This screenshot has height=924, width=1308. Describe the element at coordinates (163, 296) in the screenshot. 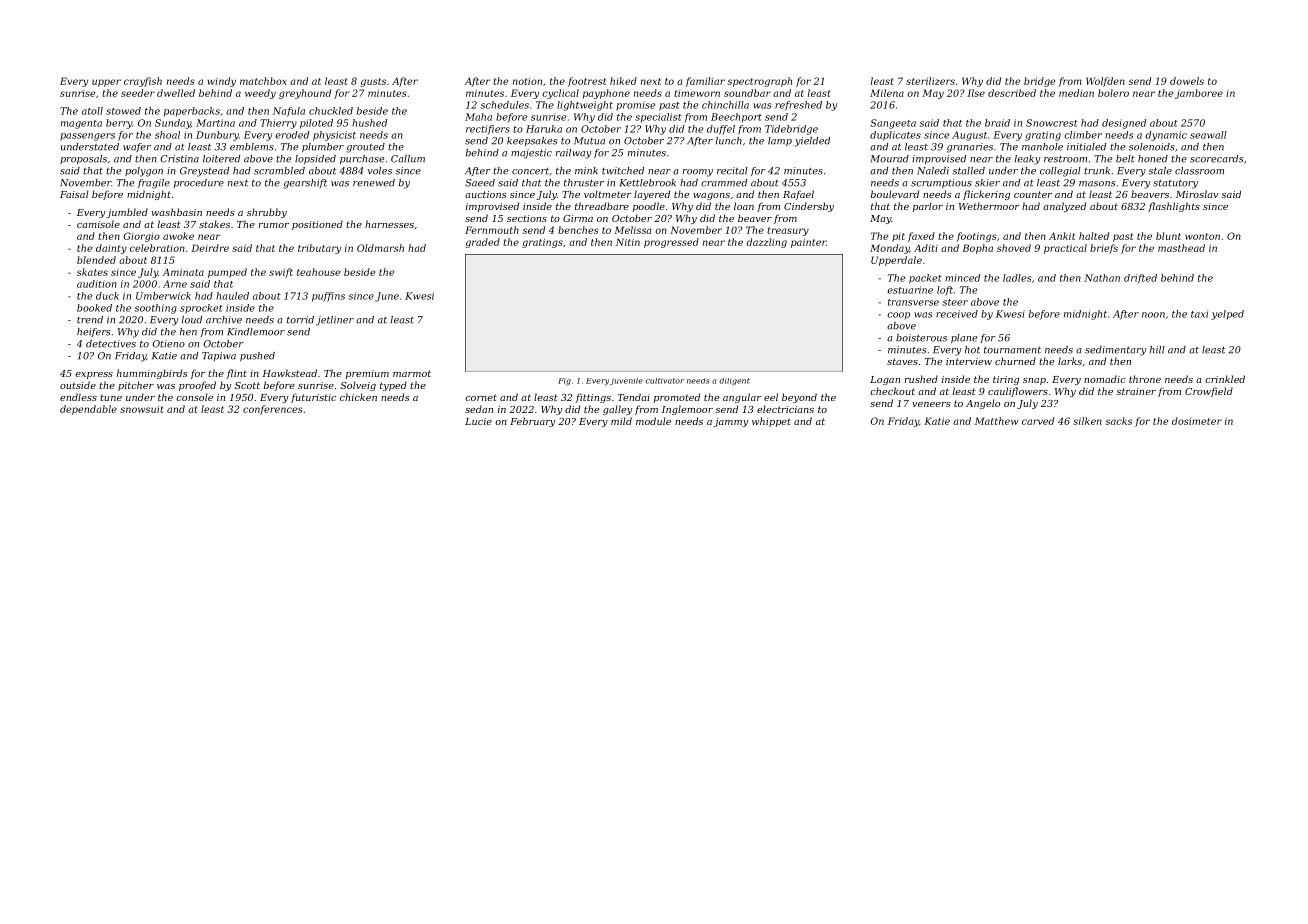

I see `Umberwick` at that location.
